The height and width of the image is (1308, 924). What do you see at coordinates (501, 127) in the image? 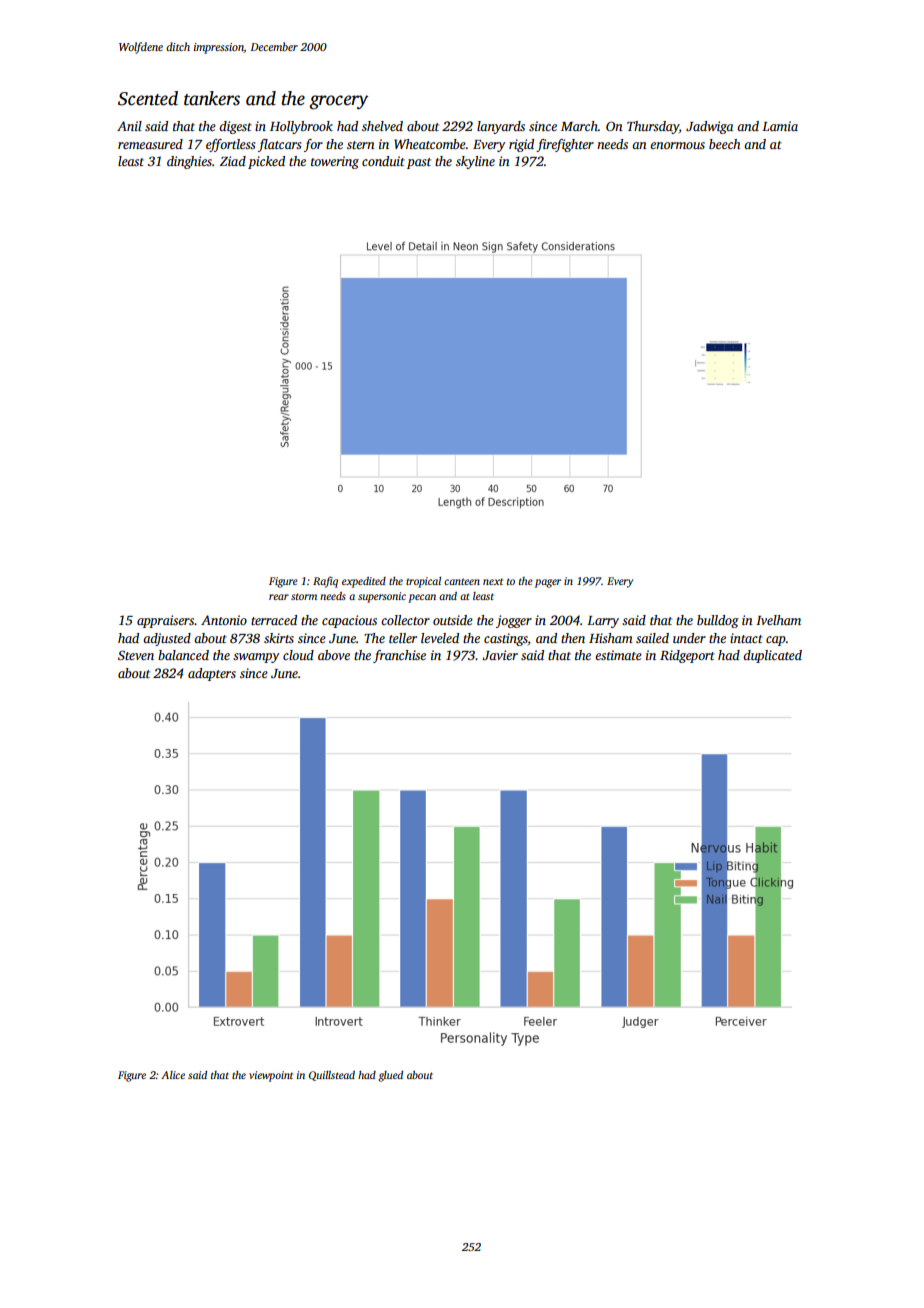
I see `lanyards` at bounding box center [501, 127].
